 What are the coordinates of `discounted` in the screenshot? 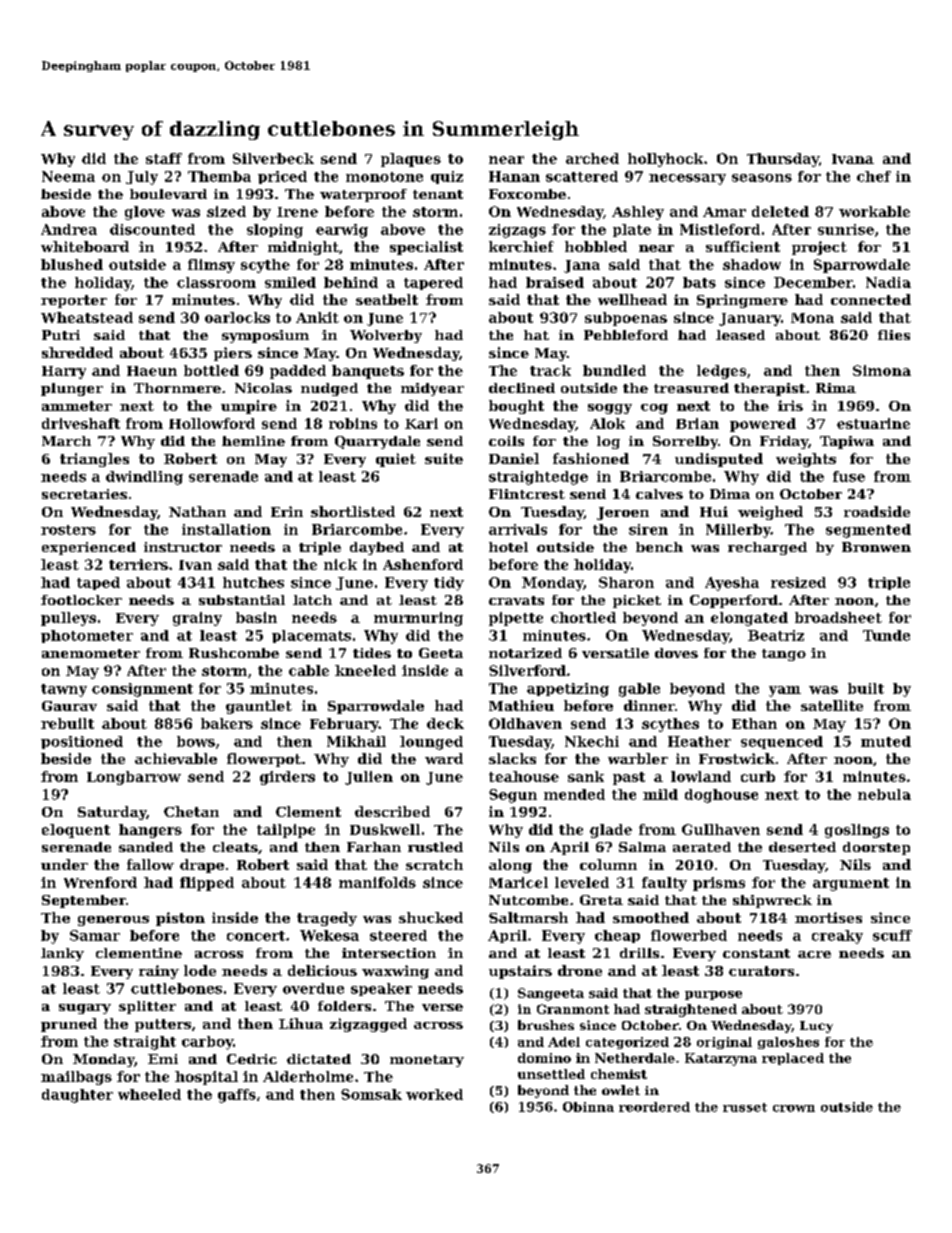 It's located at (152, 229).
